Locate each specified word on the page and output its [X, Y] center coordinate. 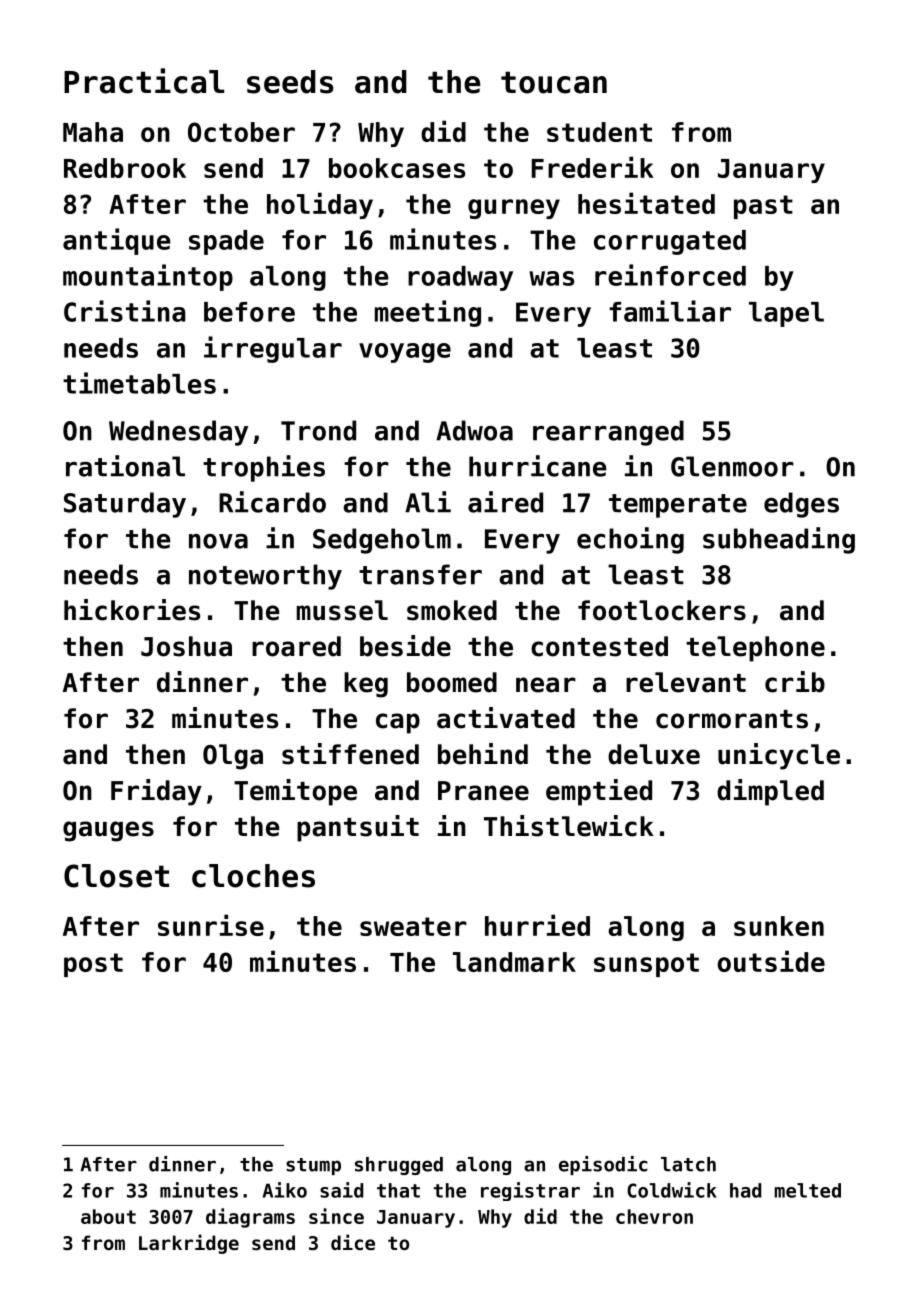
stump [313, 1166]
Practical [144, 81]
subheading [779, 540]
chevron [654, 1216]
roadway [460, 278]
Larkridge [189, 1244]
